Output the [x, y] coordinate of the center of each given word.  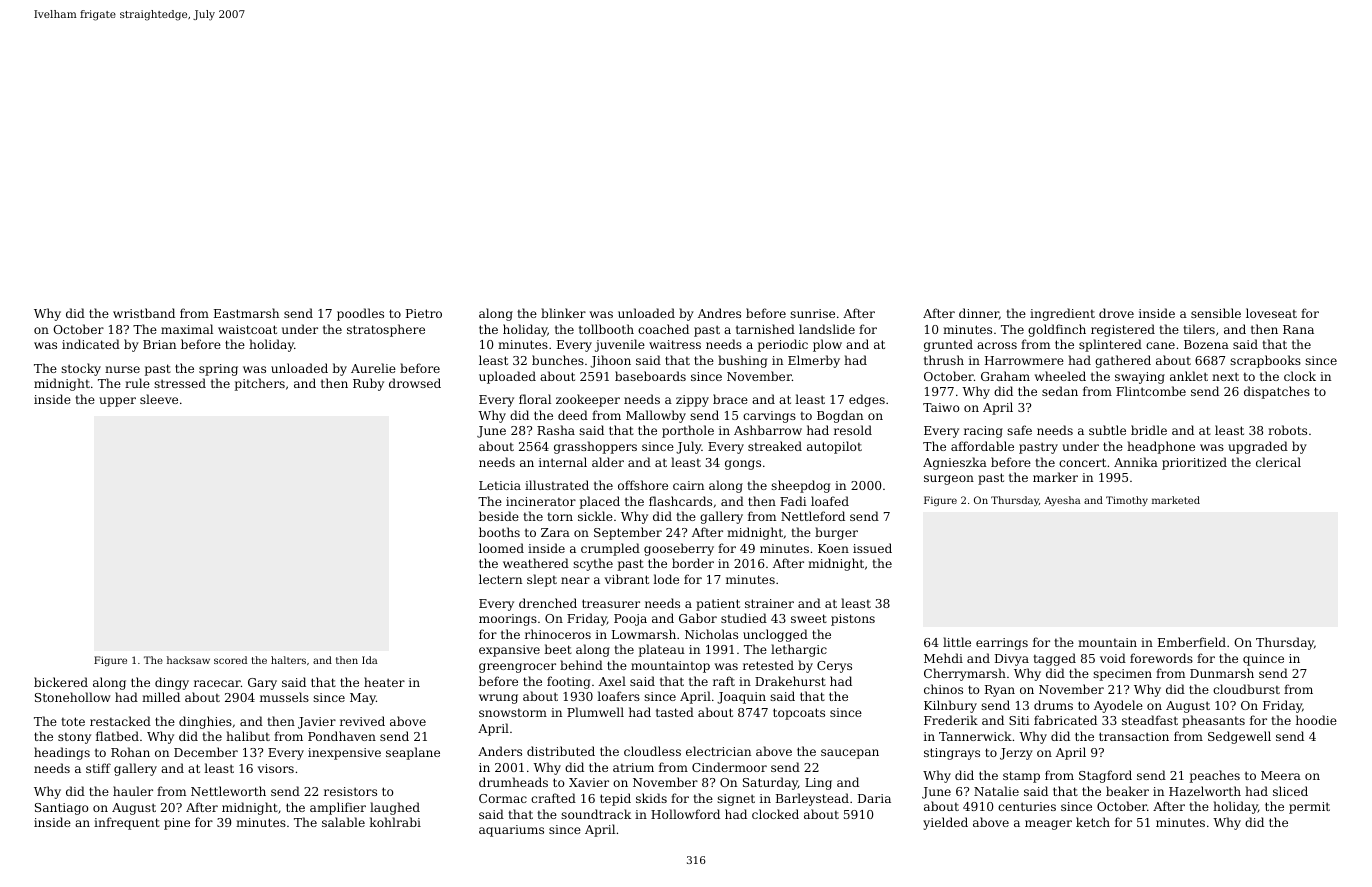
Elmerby [814, 361]
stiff [98, 768]
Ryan [1000, 691]
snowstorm [513, 712]
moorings [508, 620]
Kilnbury [950, 706]
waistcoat [247, 329]
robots [1287, 430]
